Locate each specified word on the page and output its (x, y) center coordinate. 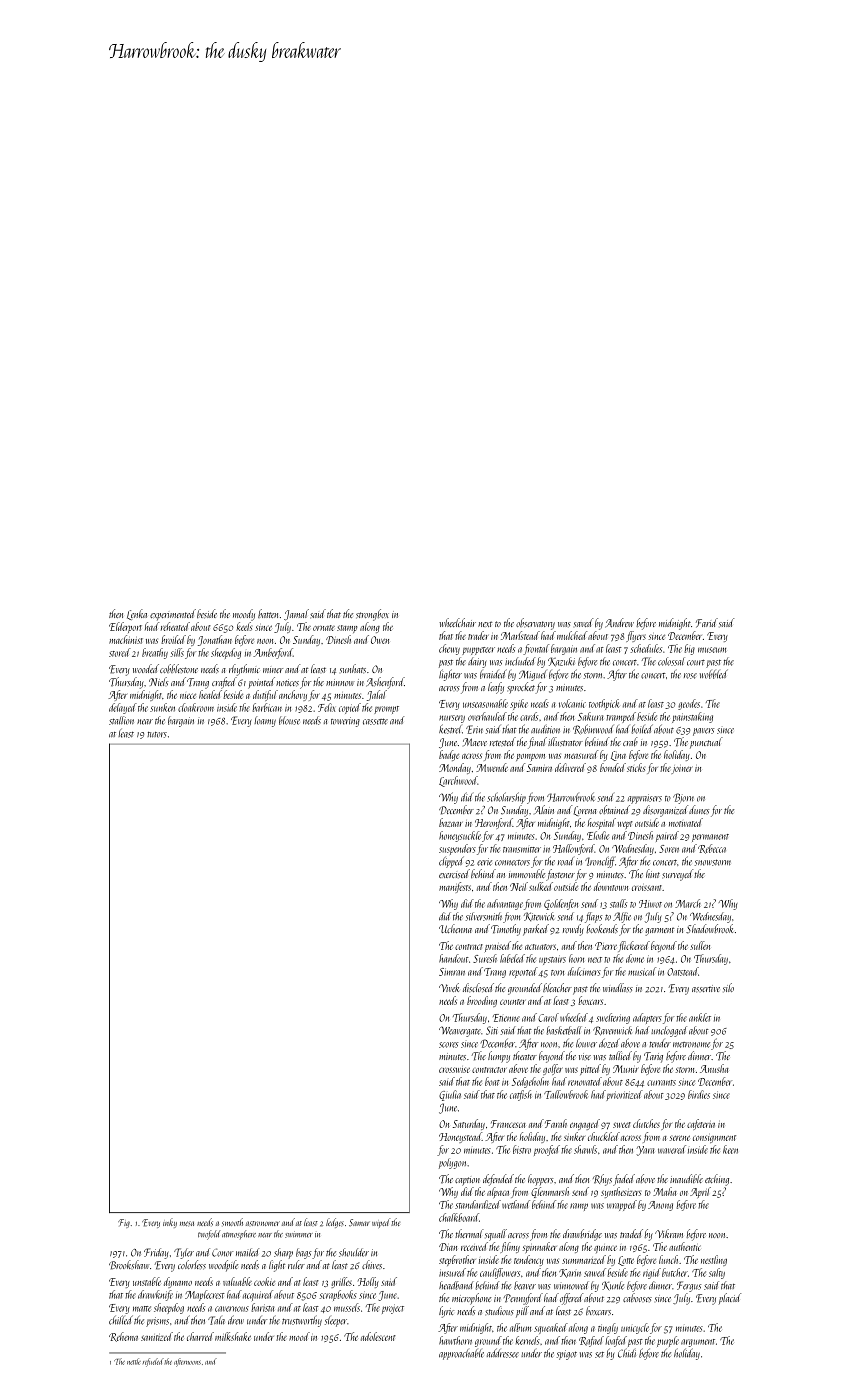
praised (498, 946)
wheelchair (457, 622)
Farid (707, 623)
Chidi (627, 1353)
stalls (618, 903)
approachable (461, 1354)
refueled (153, 1362)
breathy (155, 653)
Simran (452, 972)
